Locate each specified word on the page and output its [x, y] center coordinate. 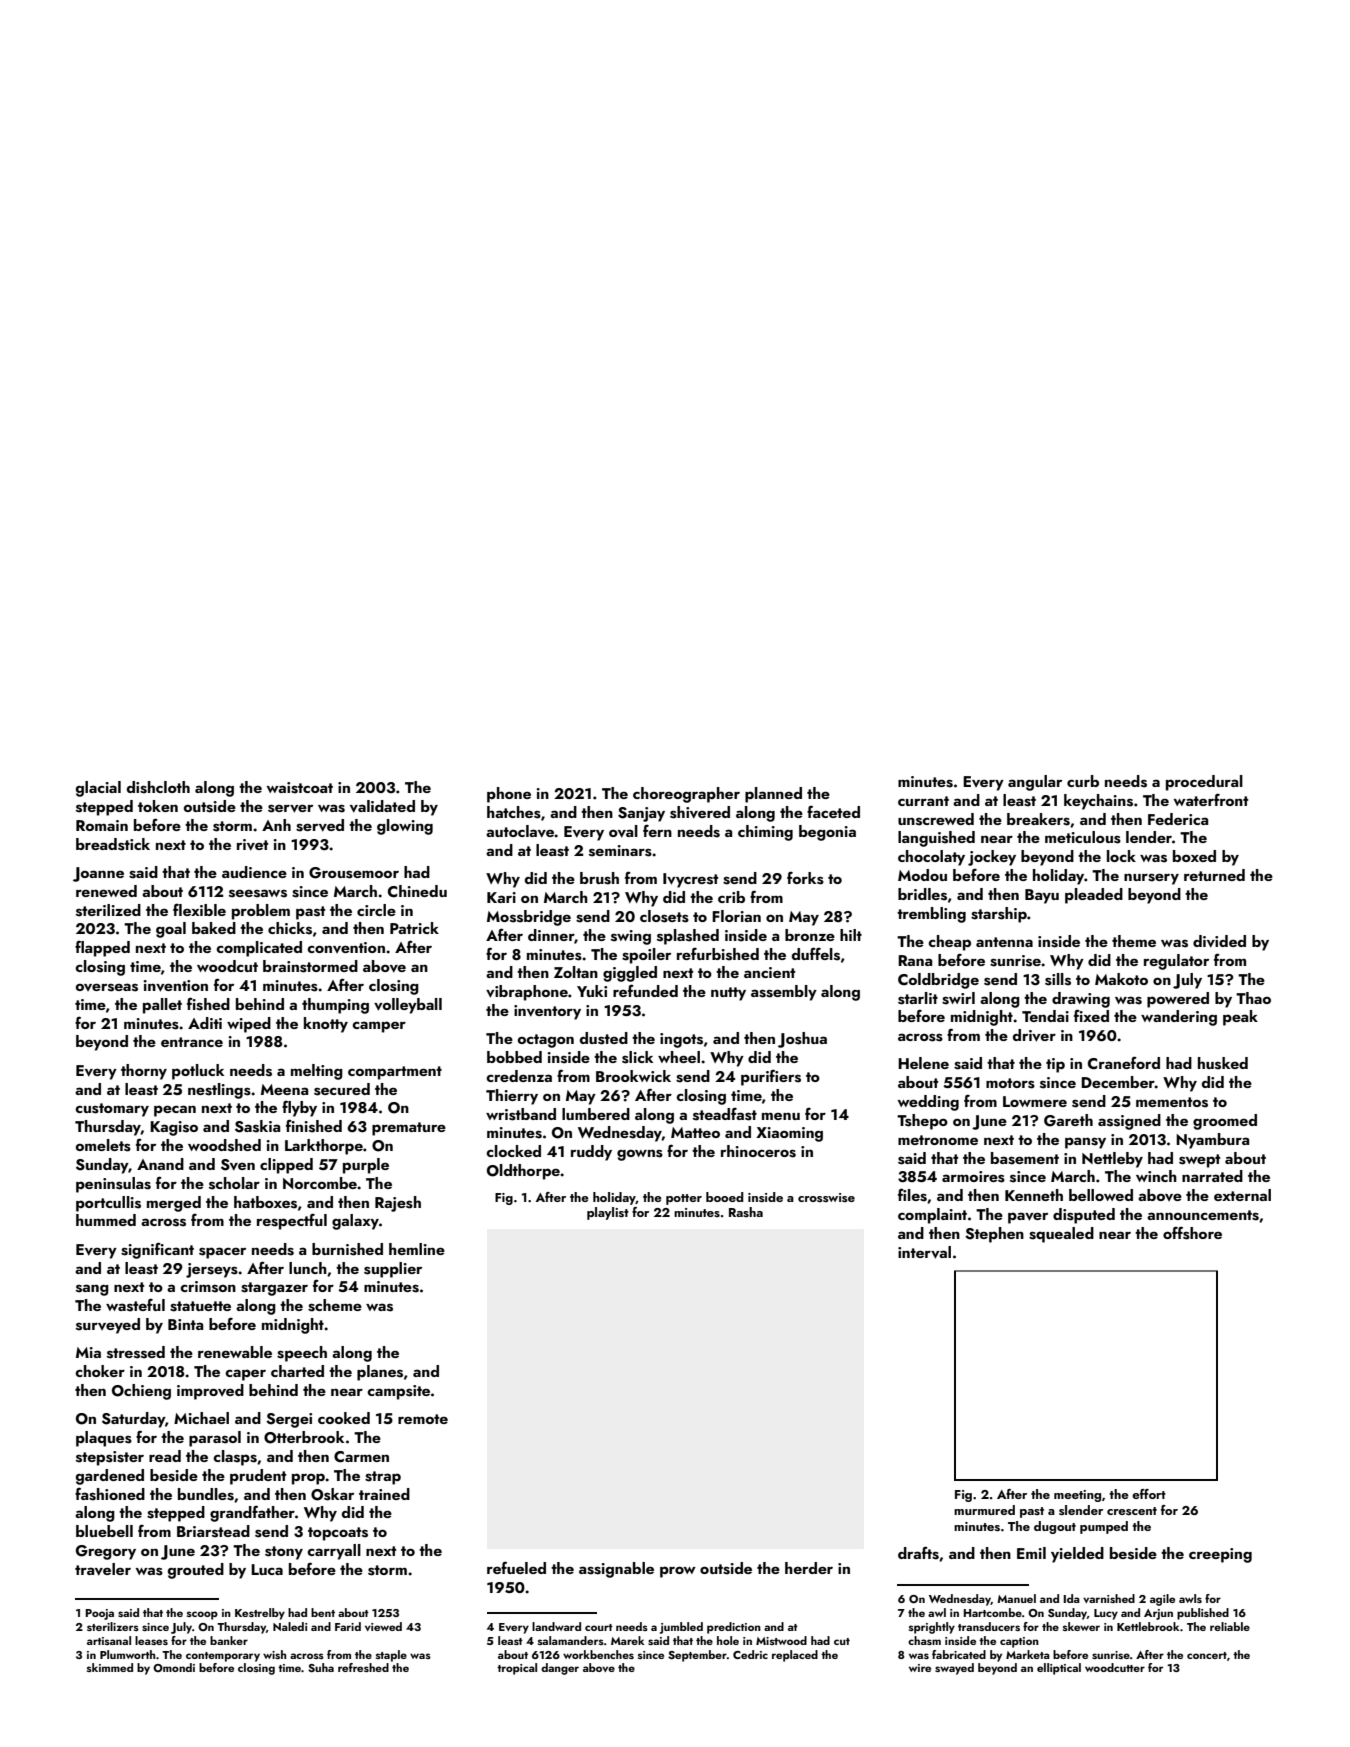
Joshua [802, 1040]
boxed [1194, 856]
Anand [160, 1164]
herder [809, 1568]
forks [805, 878]
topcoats [338, 1534]
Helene [923, 1063]
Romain [102, 825]
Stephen [994, 1235]
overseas [107, 987]
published [1203, 1614]
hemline [417, 1249]
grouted [196, 1571]
